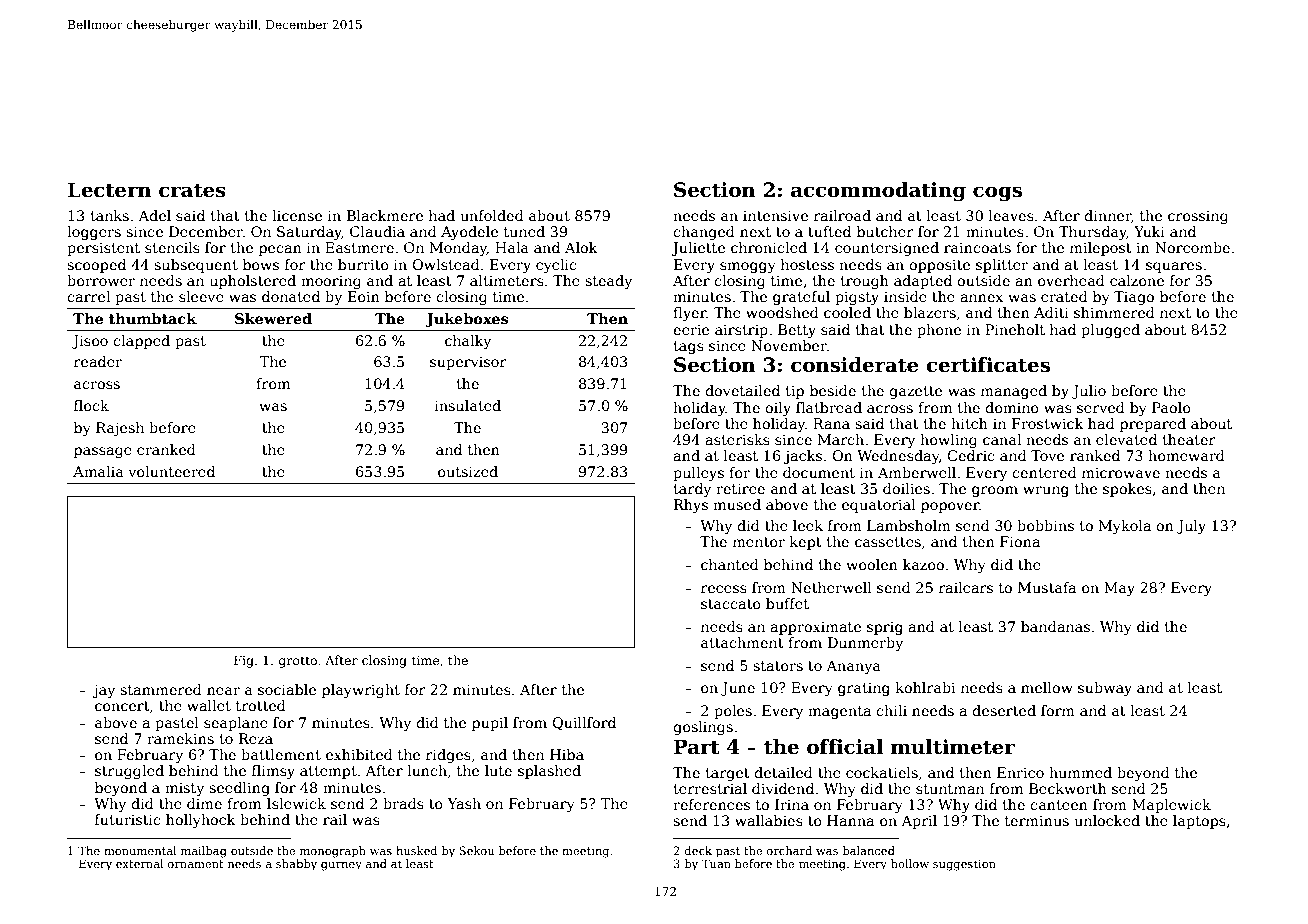 The image size is (1308, 924). What do you see at coordinates (467, 320) in the screenshot?
I see `Jukeboxes` at bounding box center [467, 320].
